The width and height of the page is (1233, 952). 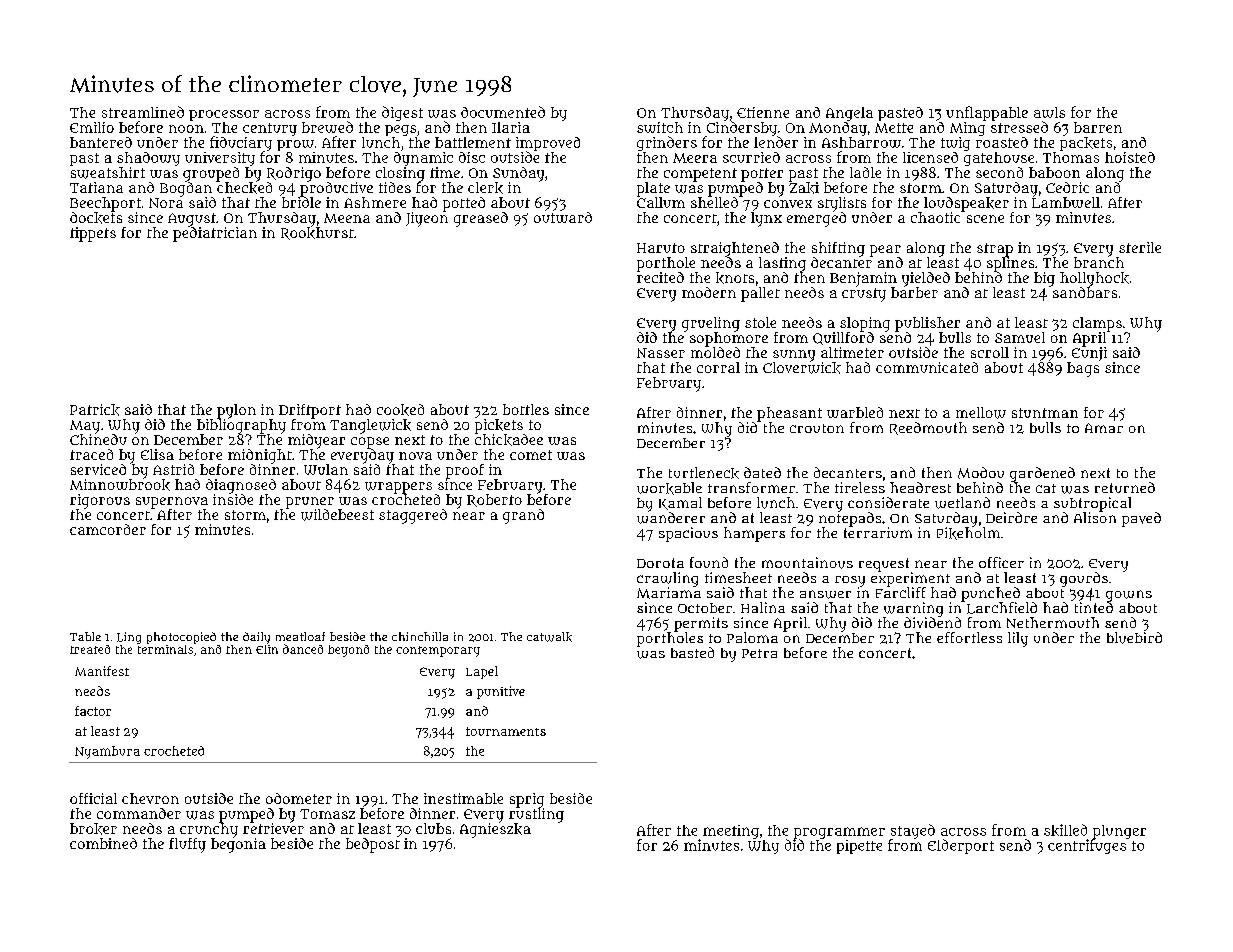 I want to click on Pikeholm, so click(x=968, y=533).
